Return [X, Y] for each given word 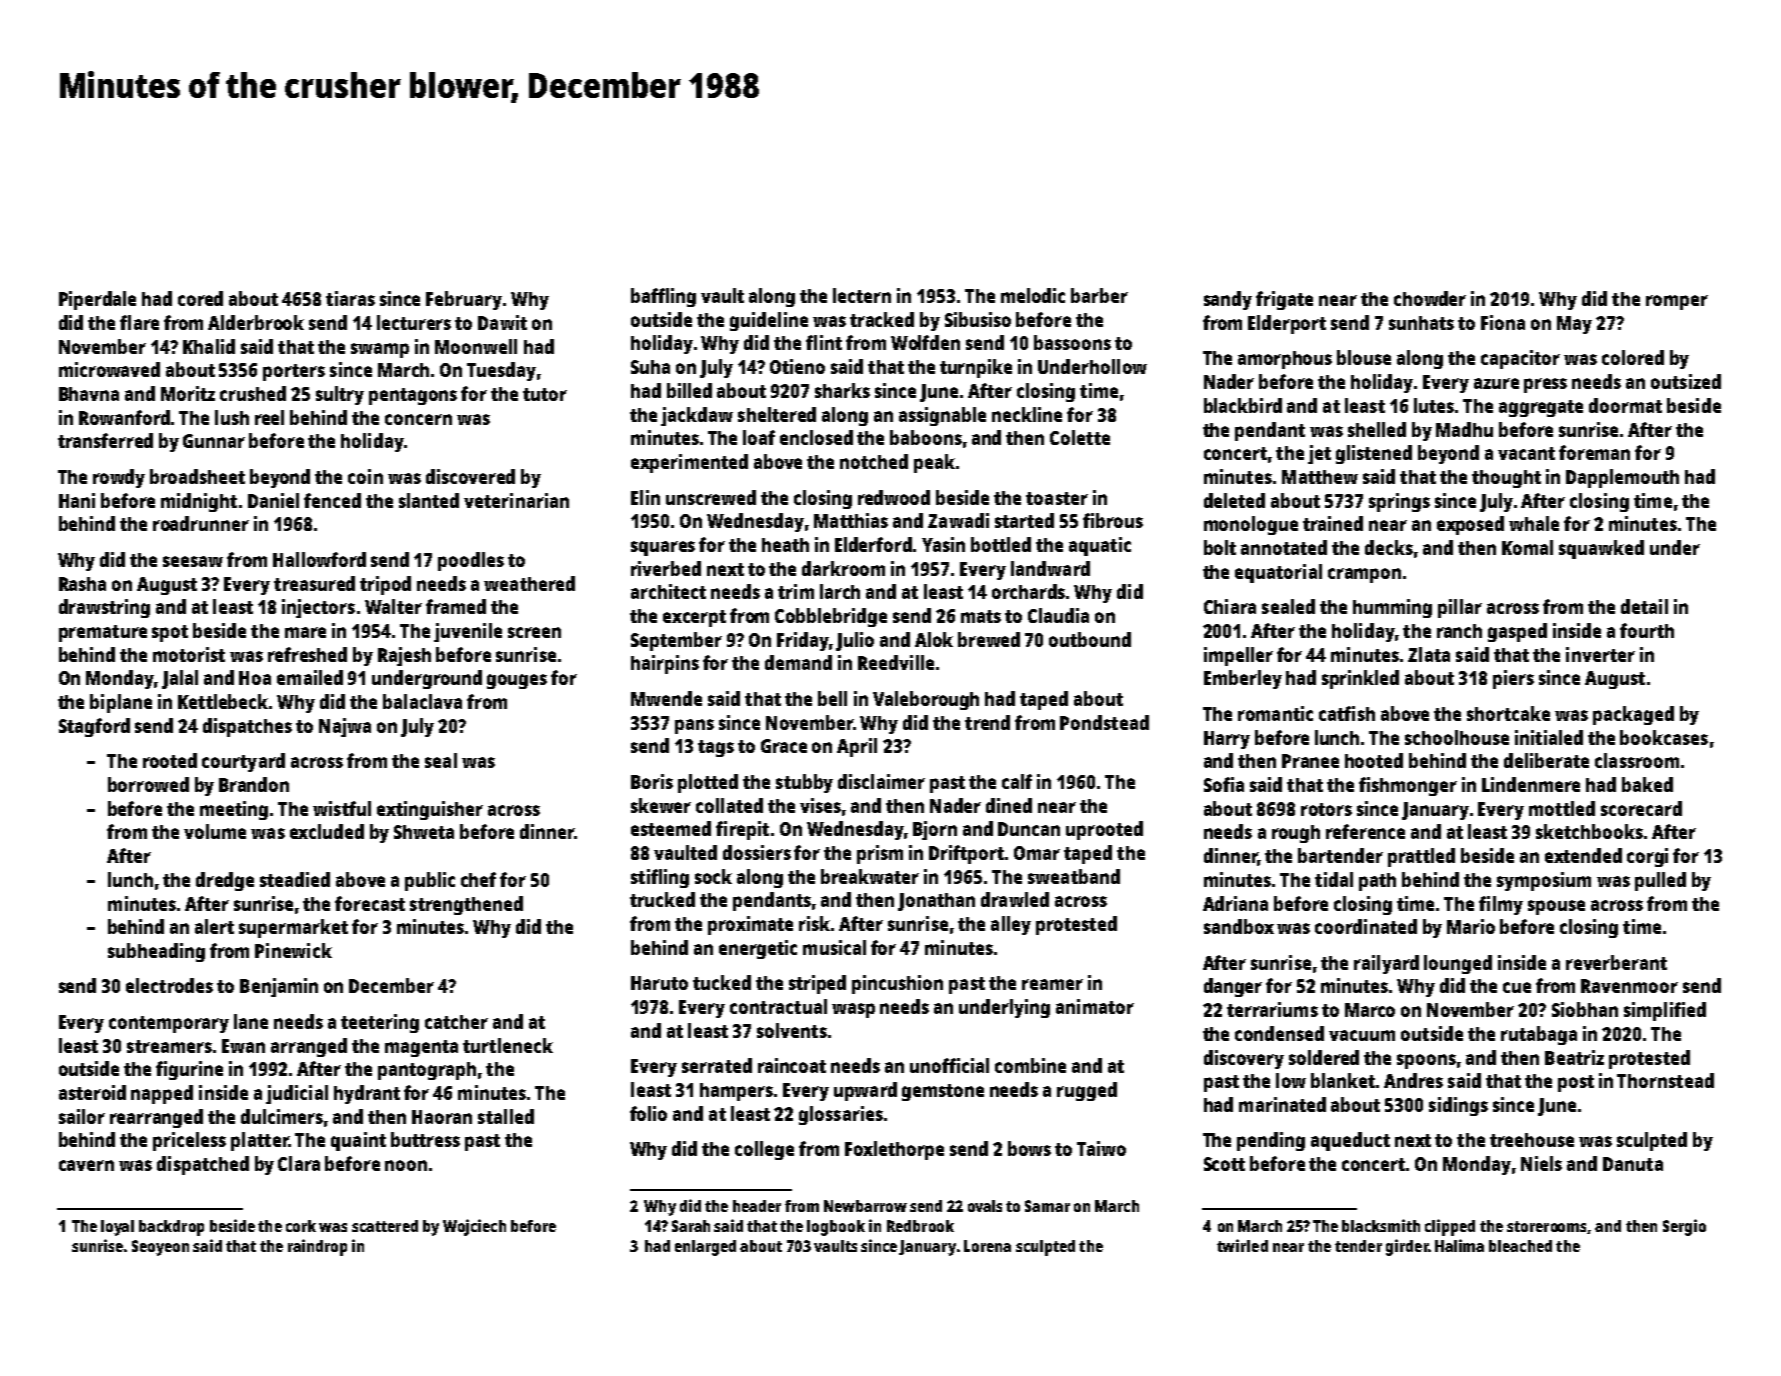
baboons [926, 437]
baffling [663, 297]
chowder [1430, 298]
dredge [225, 881]
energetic [758, 949]
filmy [1501, 905]
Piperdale [97, 300]
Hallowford [319, 559]
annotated [1284, 547]
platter [260, 1141]
